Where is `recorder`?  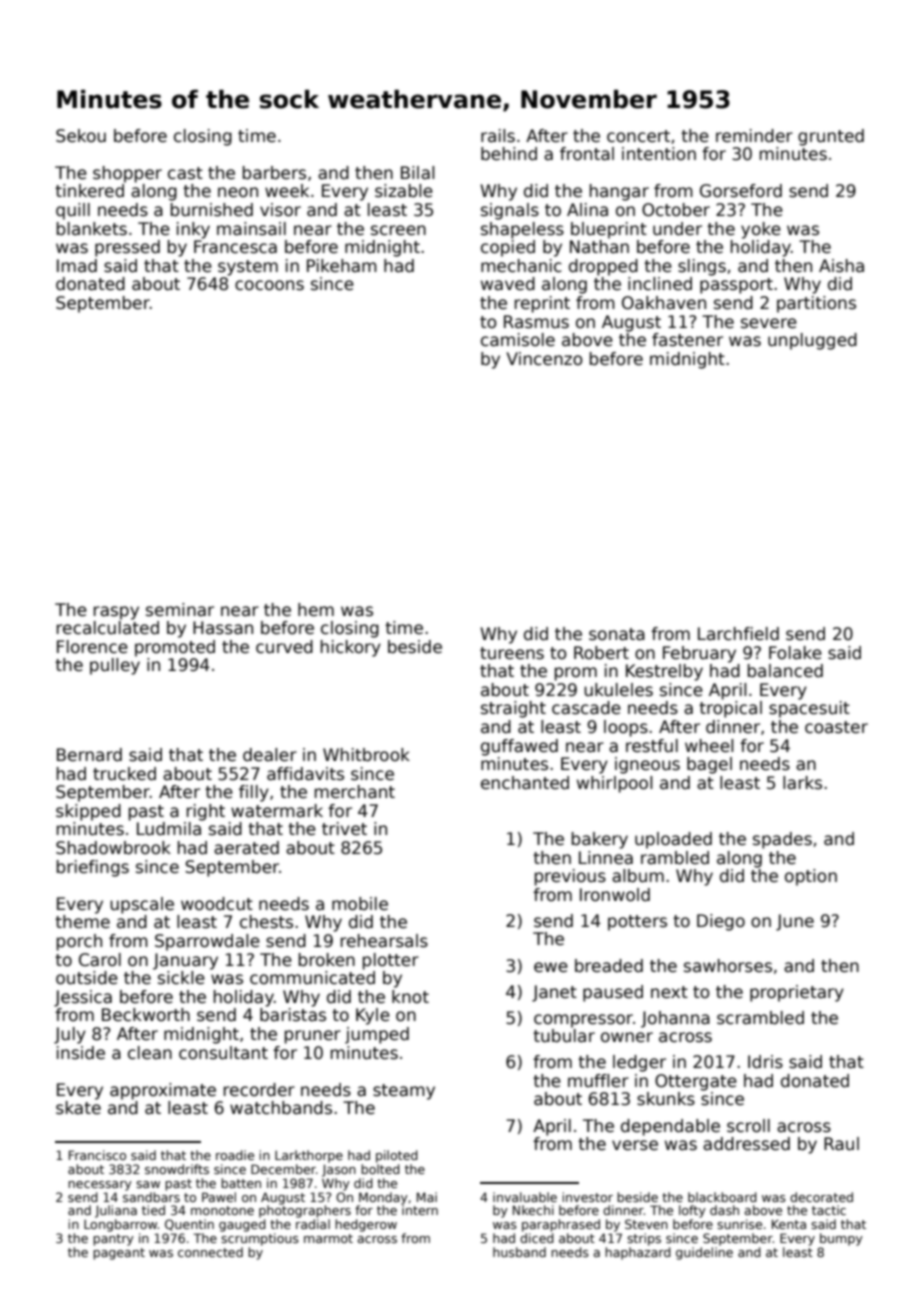
recorder is located at coordinates (259, 1090).
